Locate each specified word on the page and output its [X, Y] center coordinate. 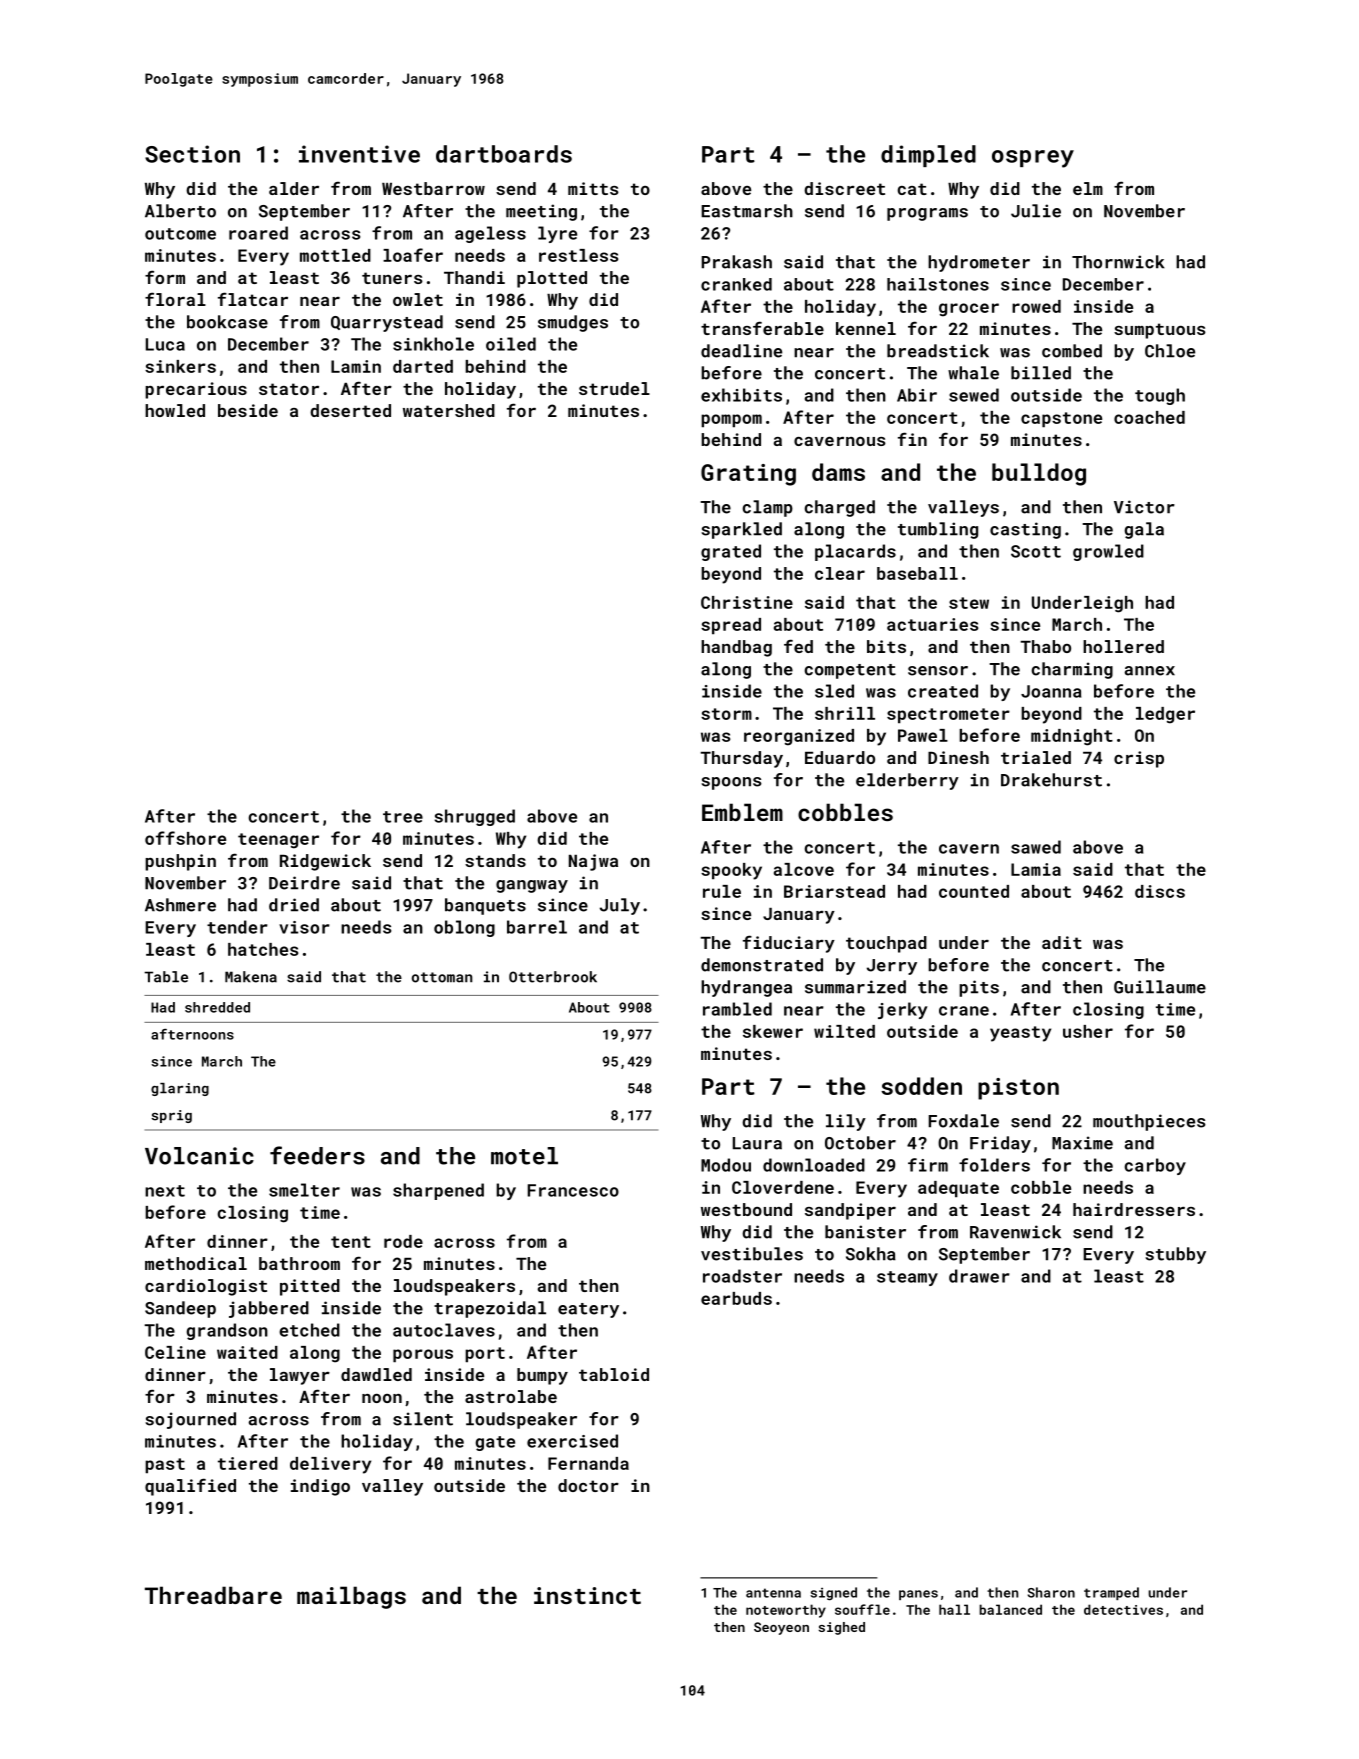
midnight [1072, 737]
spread [731, 626]
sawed [1036, 847]
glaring [180, 1089]
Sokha [871, 1254]
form [165, 277]
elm [1088, 188]
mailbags [351, 1597]
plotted [552, 279]
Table [166, 977]
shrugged [474, 817]
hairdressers [1134, 1209]
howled [175, 410]
